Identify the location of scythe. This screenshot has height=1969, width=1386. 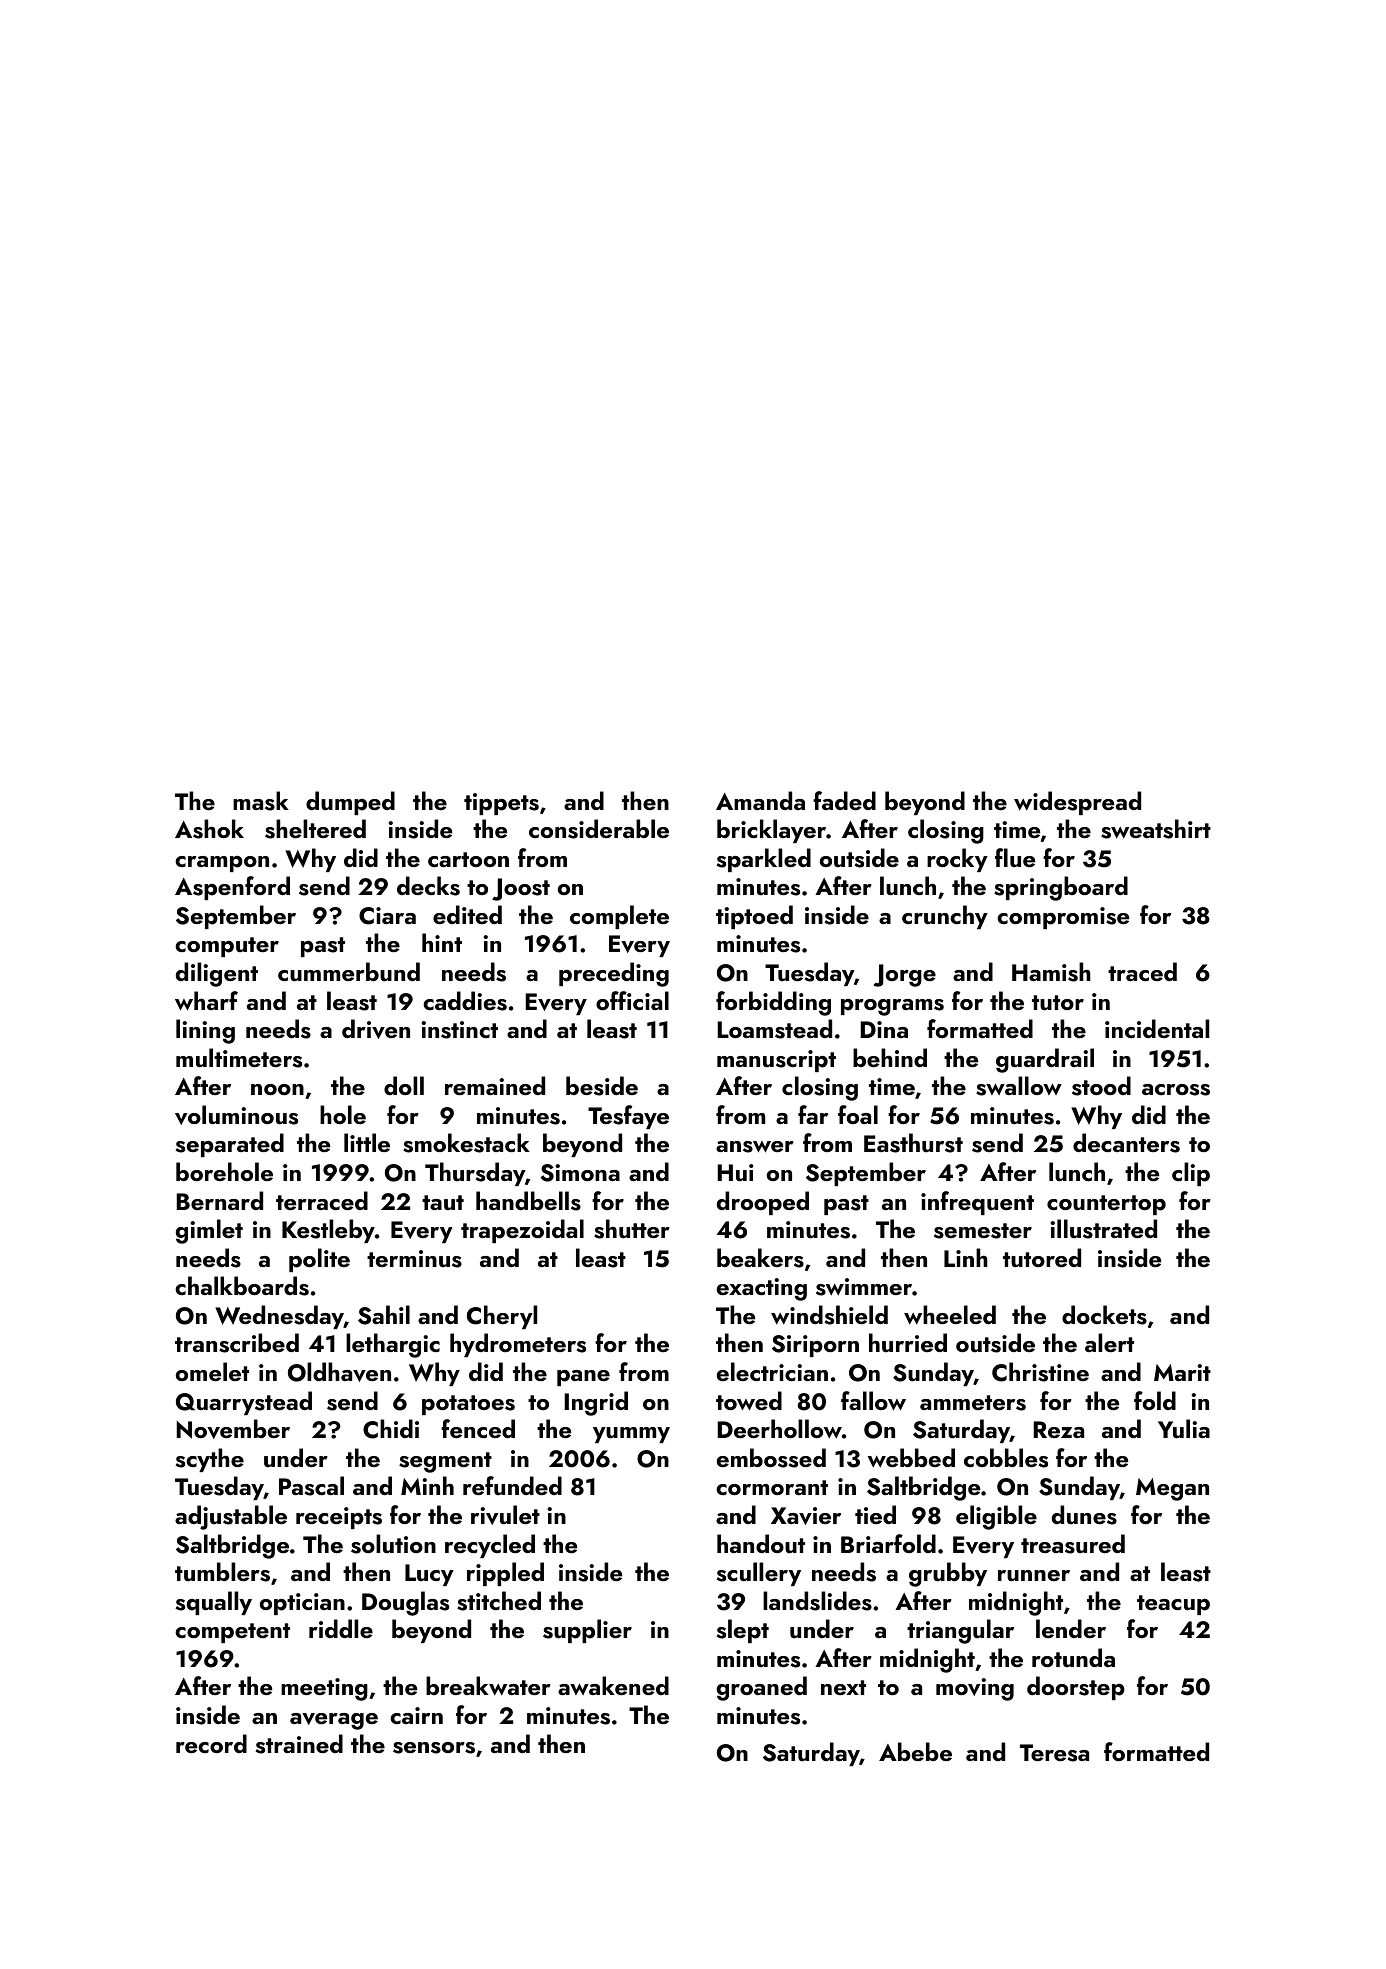
(209, 1460).
